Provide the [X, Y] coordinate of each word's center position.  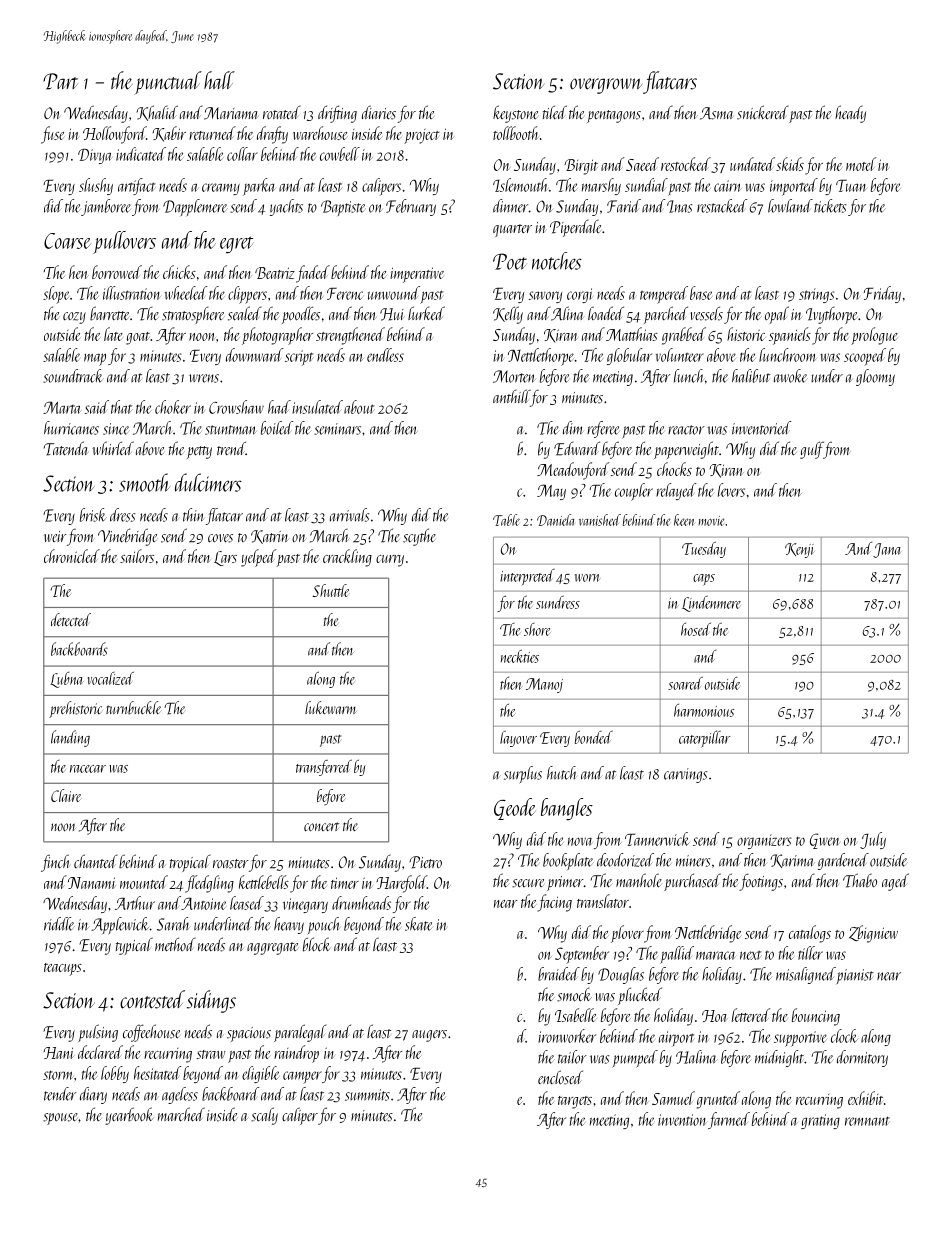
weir [55, 536]
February [411, 207]
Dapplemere [195, 207]
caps [704, 580]
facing [554, 903]
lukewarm [331, 707]
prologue [874, 336]
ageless [180, 1095]
